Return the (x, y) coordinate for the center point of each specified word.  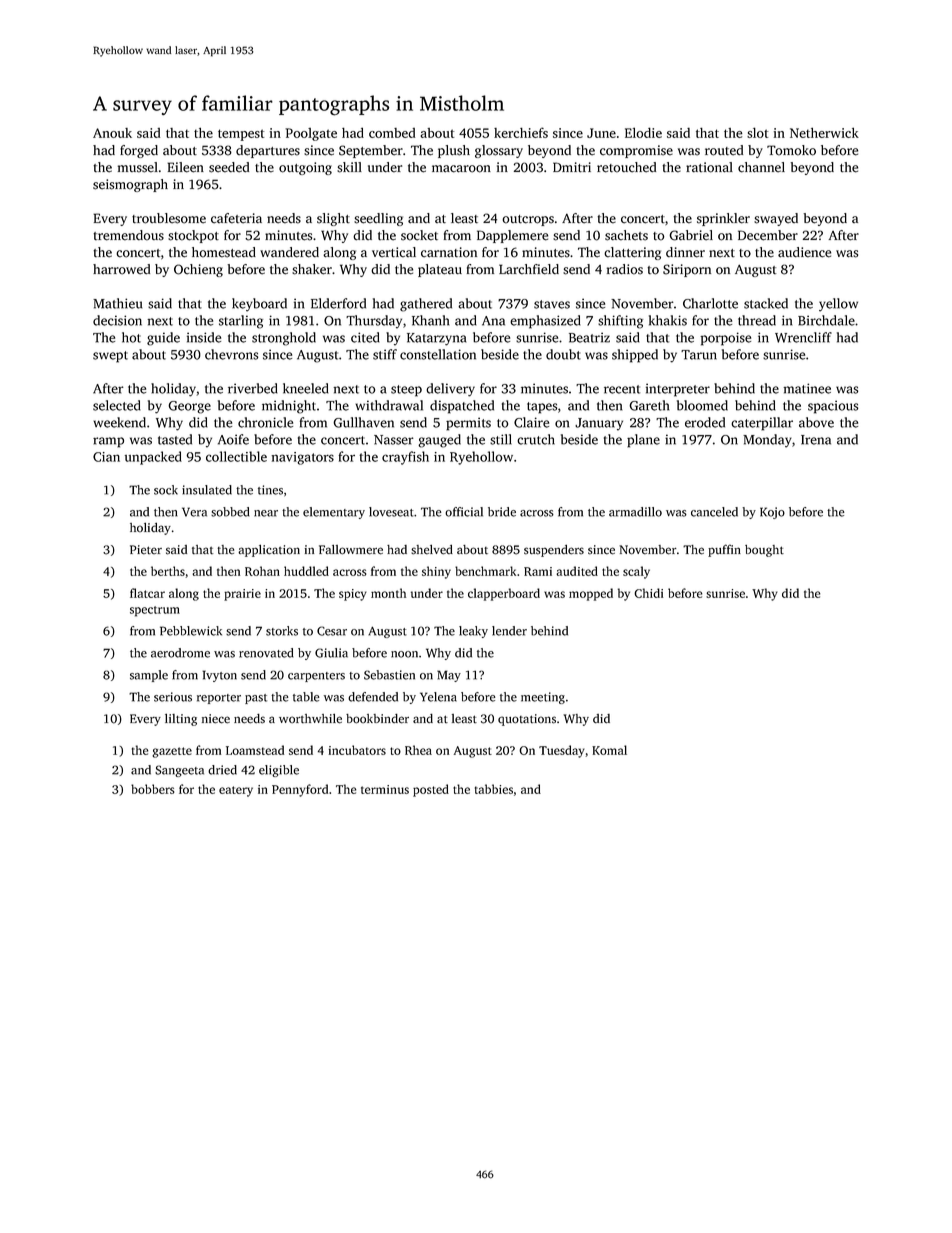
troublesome (169, 218)
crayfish (405, 458)
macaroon (461, 169)
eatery (236, 791)
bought (764, 551)
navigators (302, 458)
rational (709, 167)
